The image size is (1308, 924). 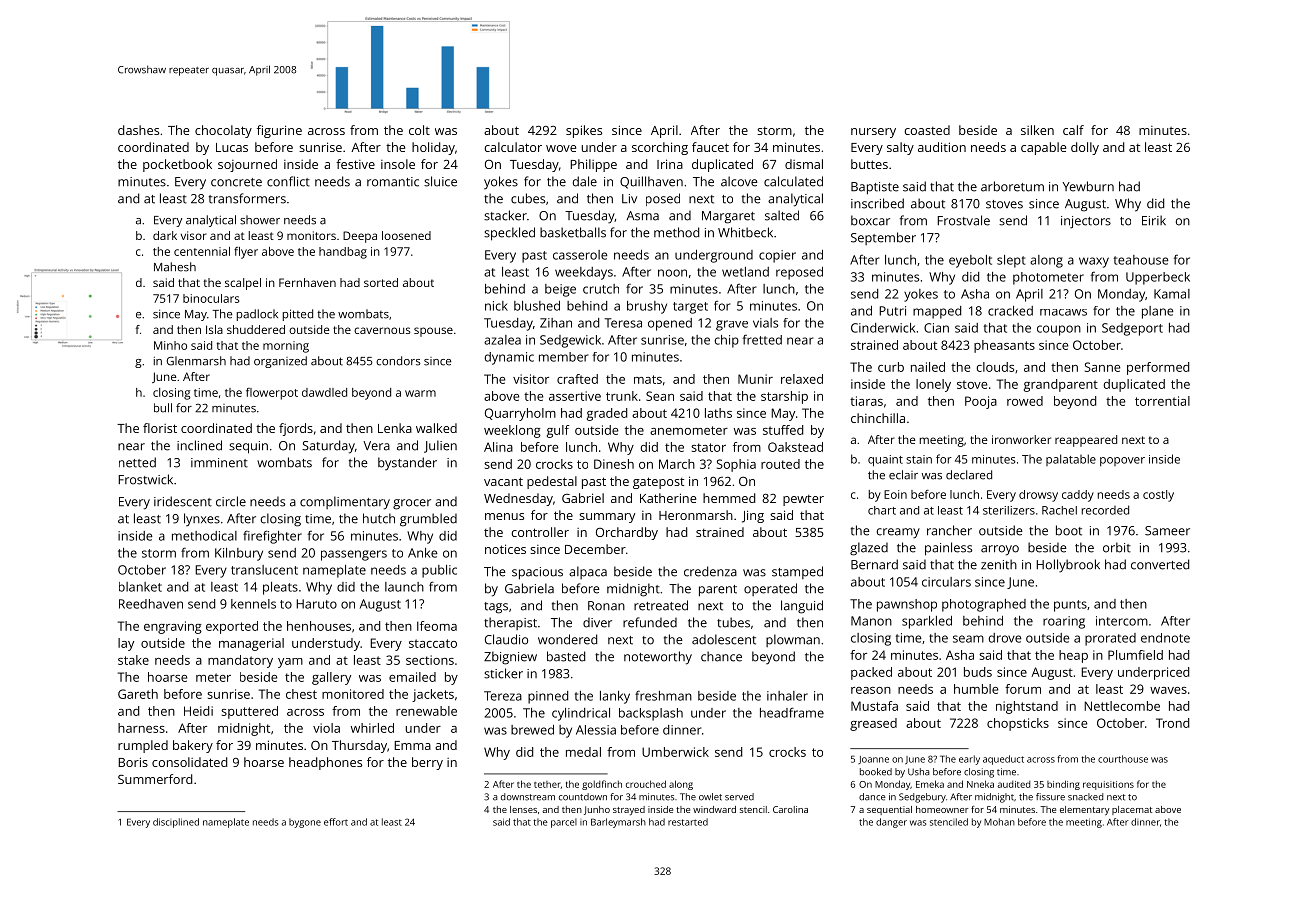 What do you see at coordinates (510, 623) in the document?
I see `therapist` at bounding box center [510, 623].
